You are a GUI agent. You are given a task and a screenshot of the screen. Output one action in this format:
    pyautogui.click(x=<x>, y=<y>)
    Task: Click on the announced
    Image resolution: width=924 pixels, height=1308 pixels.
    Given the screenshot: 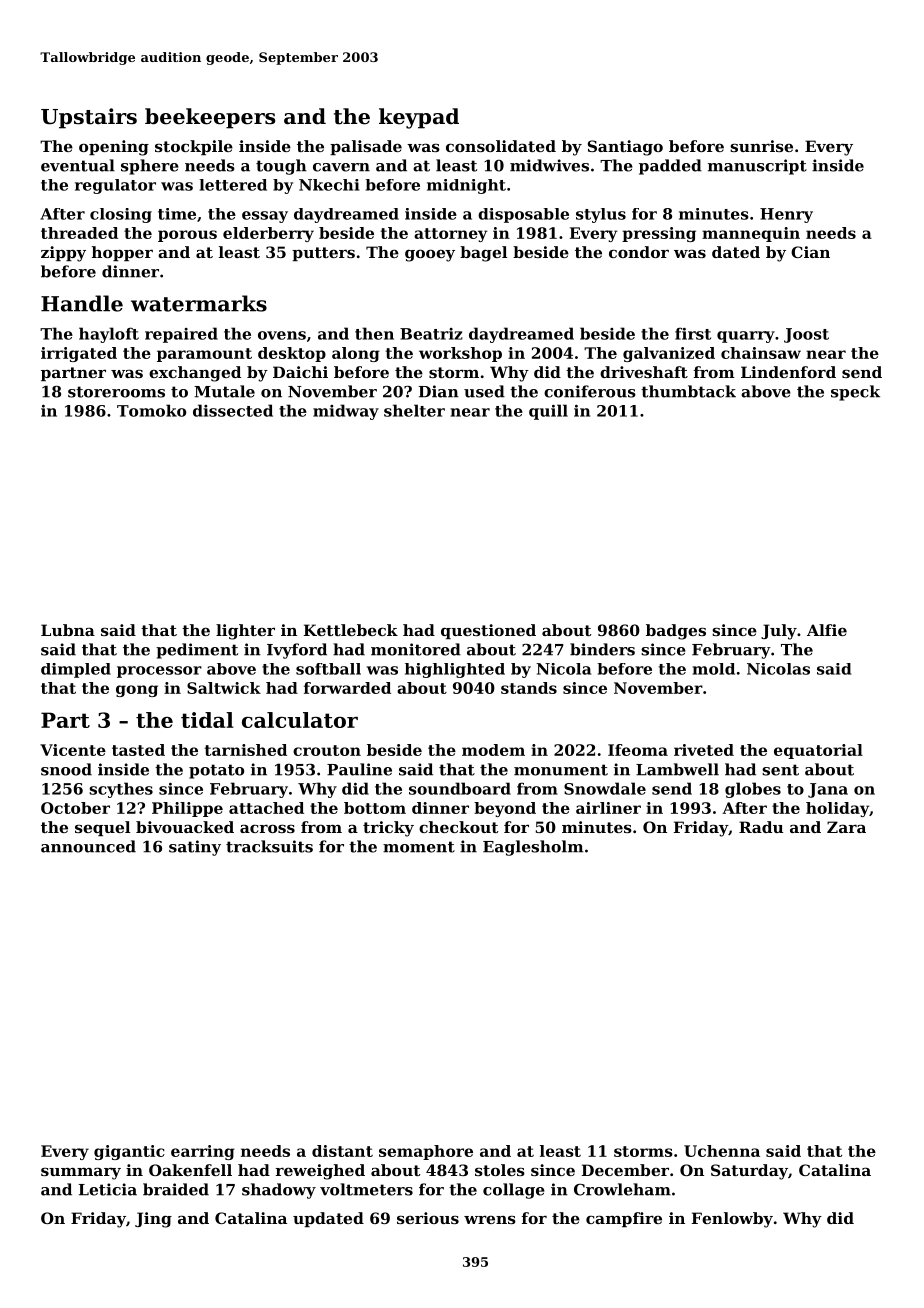 What is the action you would take?
    pyautogui.click(x=88, y=846)
